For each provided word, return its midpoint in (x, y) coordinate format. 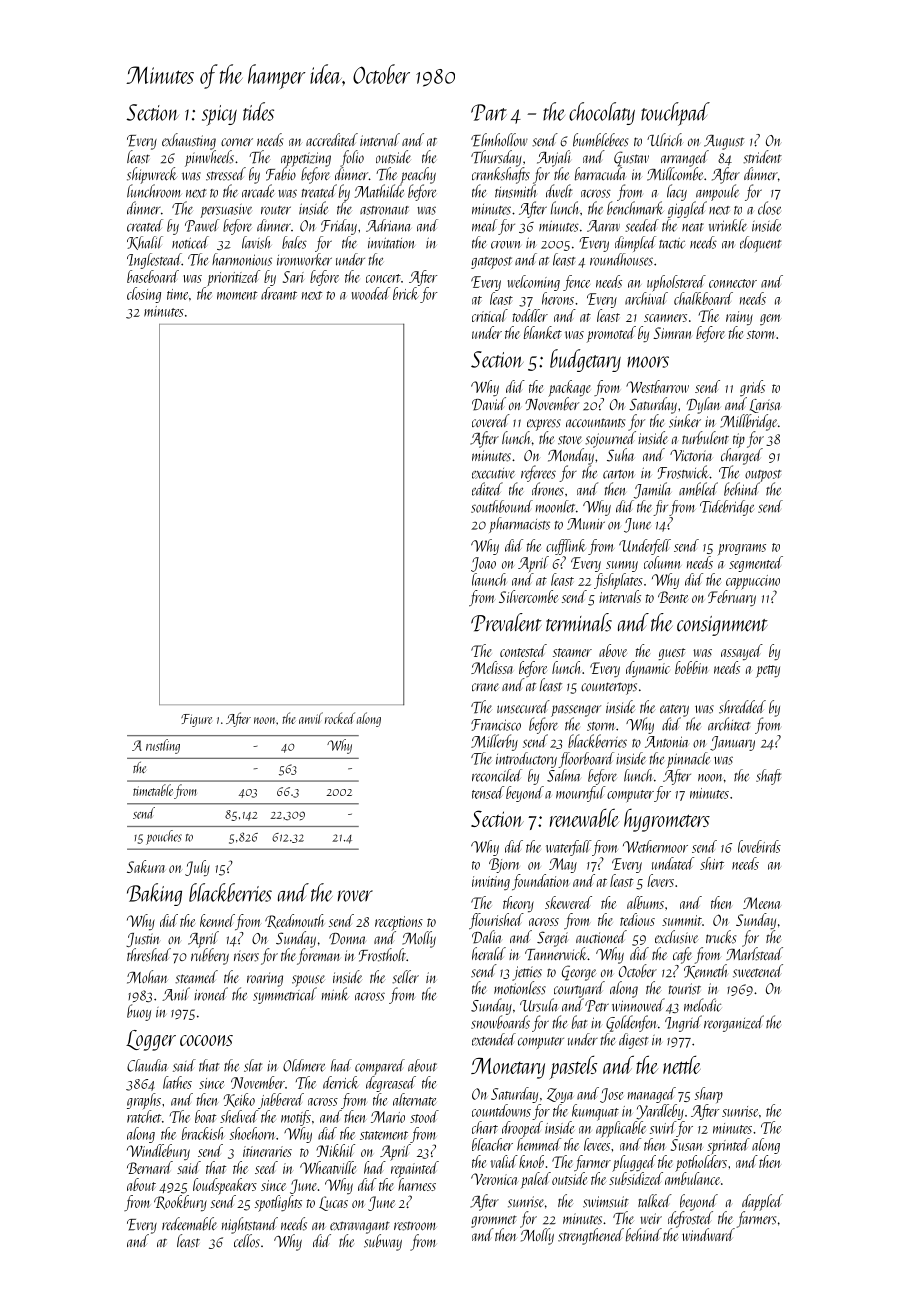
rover (355, 896)
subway (383, 1242)
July (197, 868)
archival (646, 298)
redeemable (189, 1224)
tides (258, 111)
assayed (742, 652)
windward (708, 1234)
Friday (339, 227)
